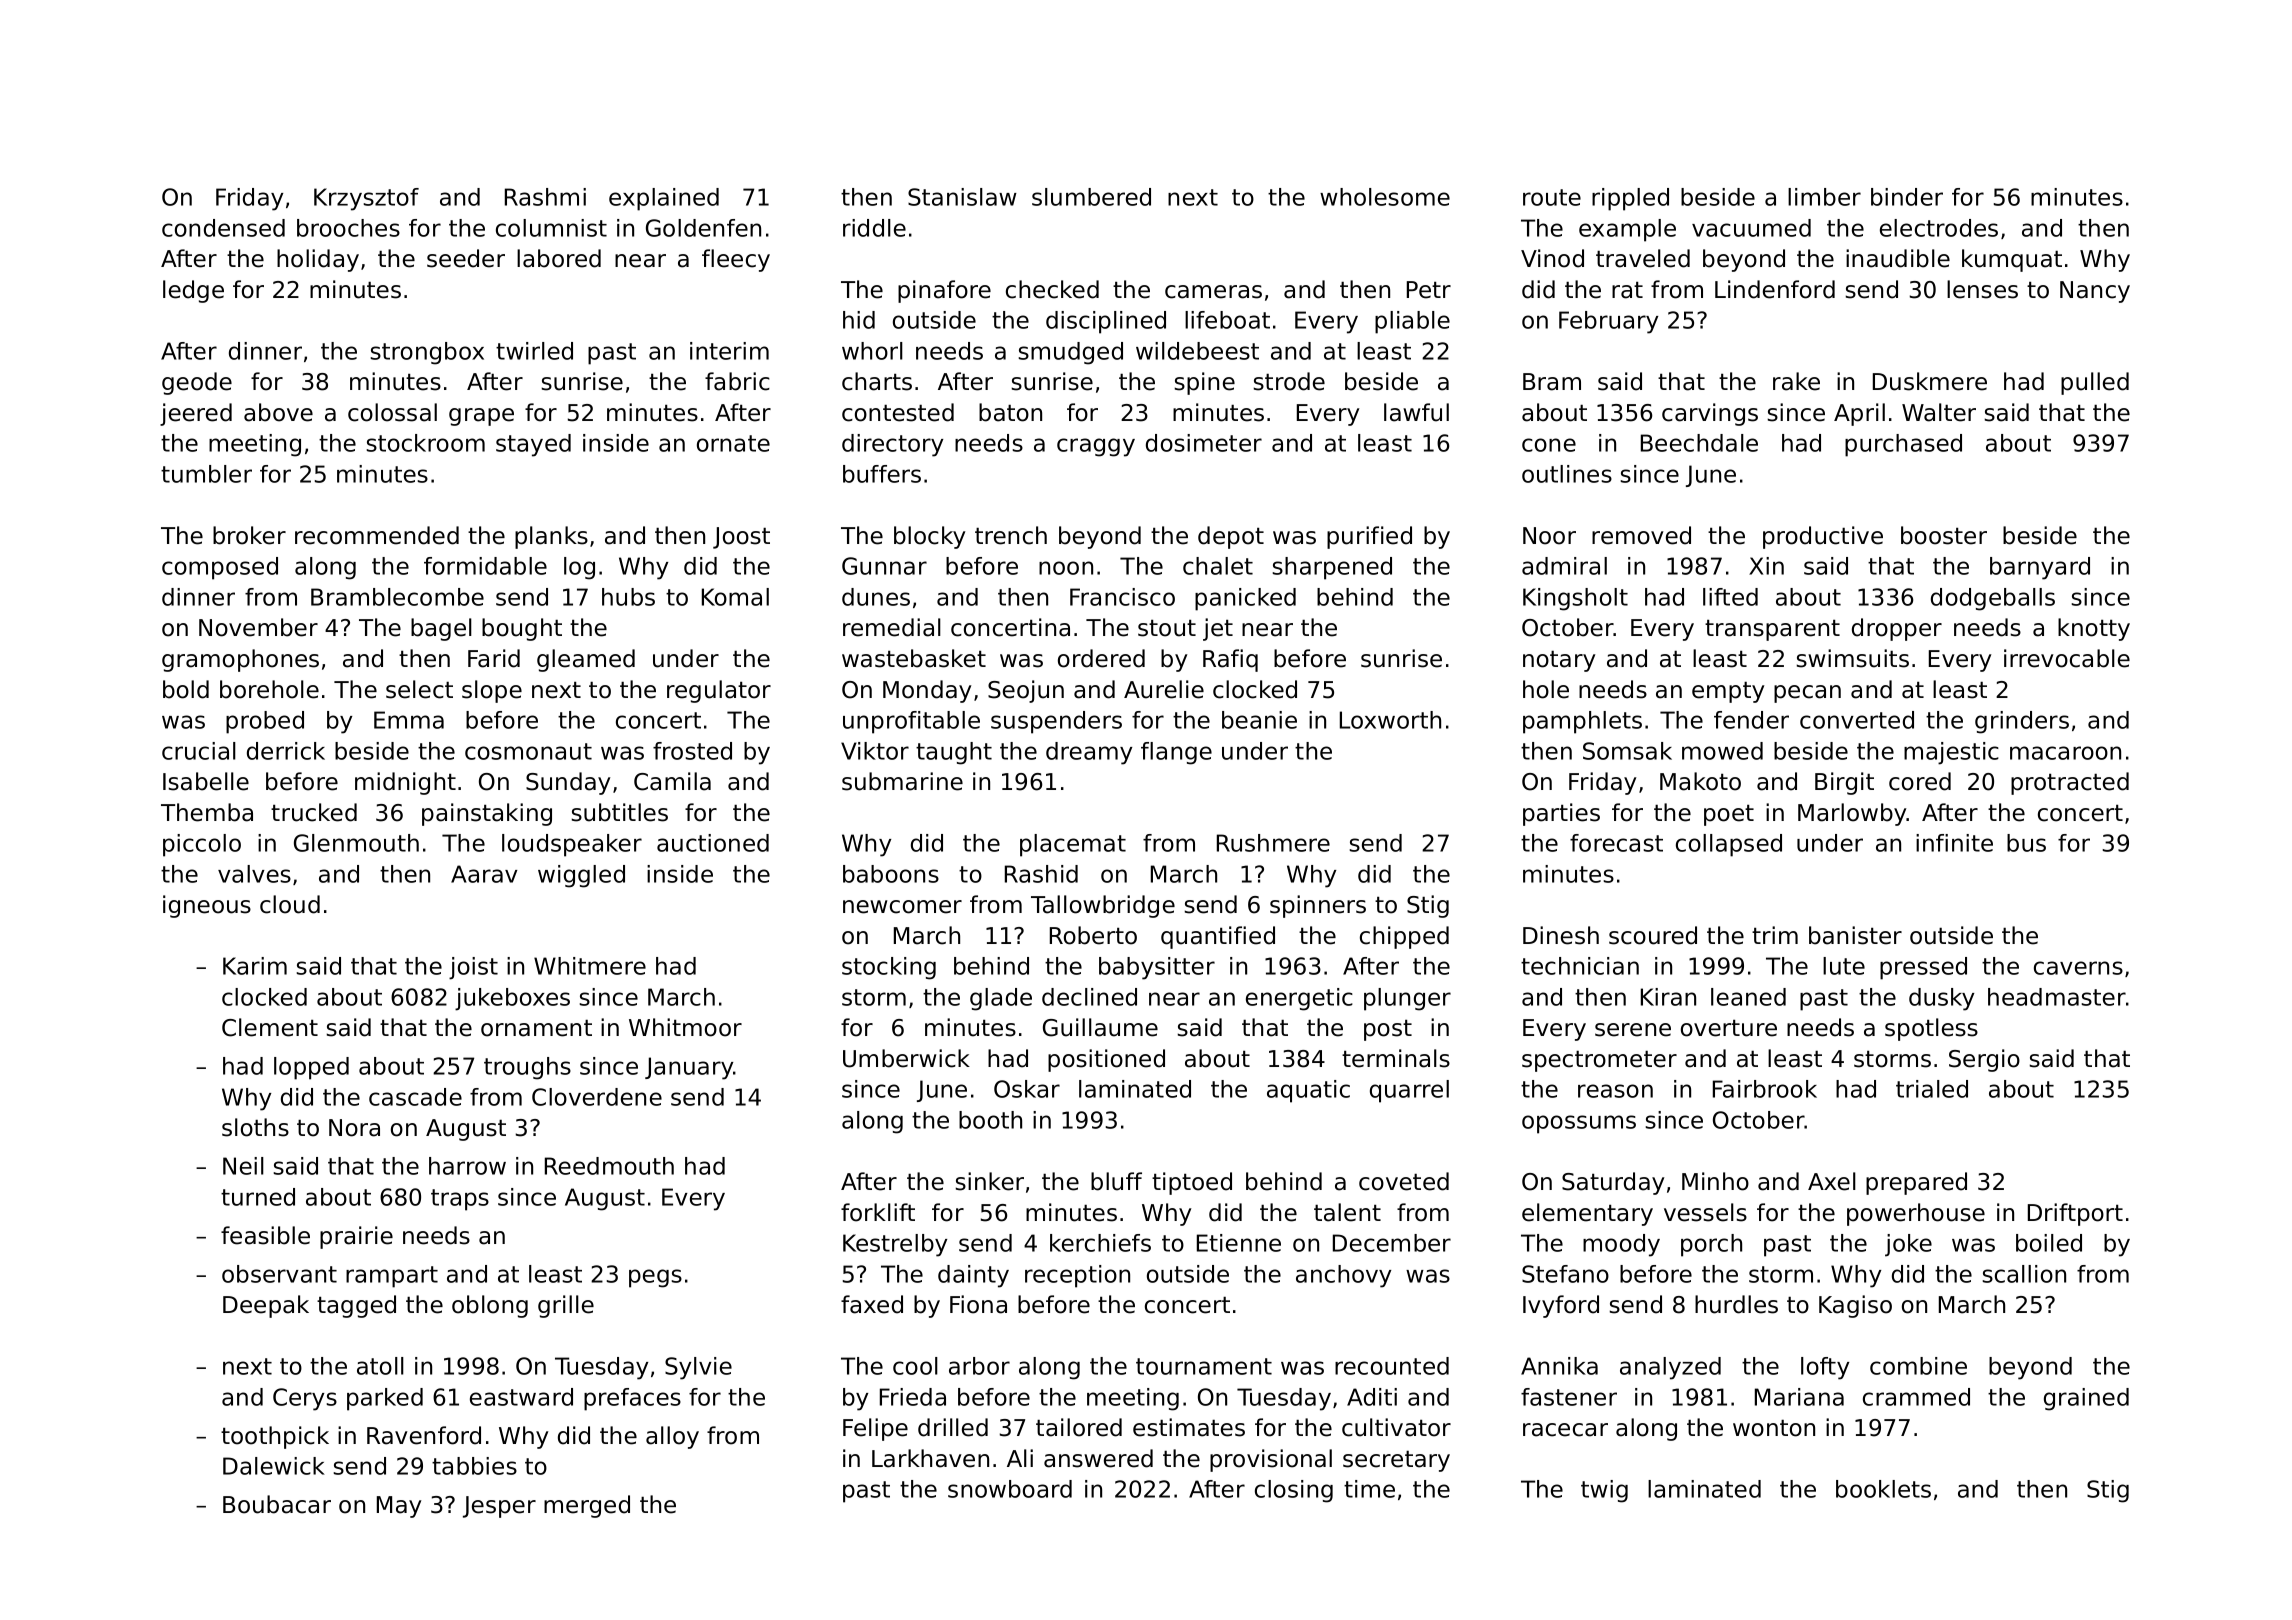 The width and height of the image is (2292, 1620). I want to click on rake, so click(1796, 381).
